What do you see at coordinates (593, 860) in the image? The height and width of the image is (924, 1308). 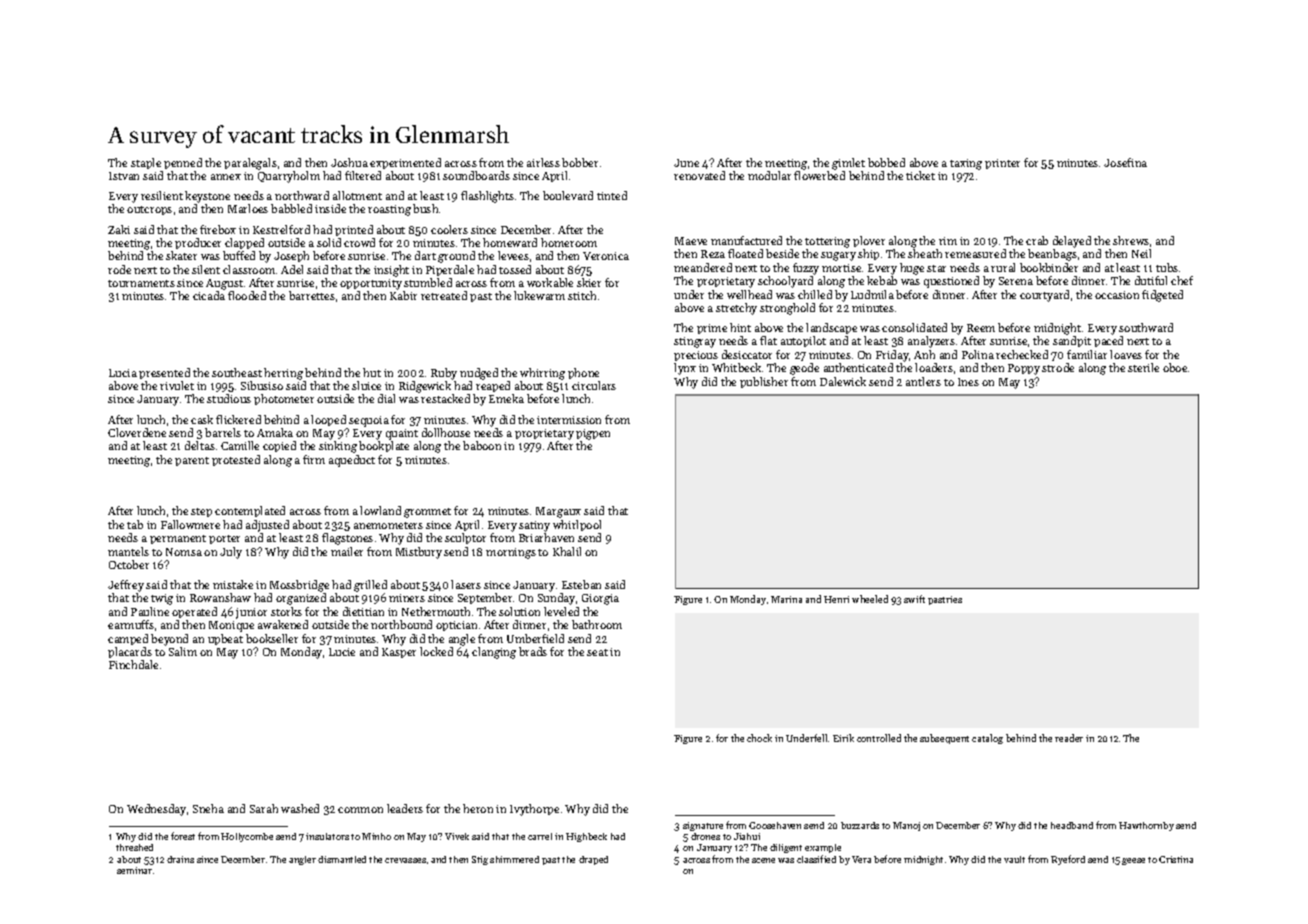 I see `draped` at bounding box center [593, 860].
